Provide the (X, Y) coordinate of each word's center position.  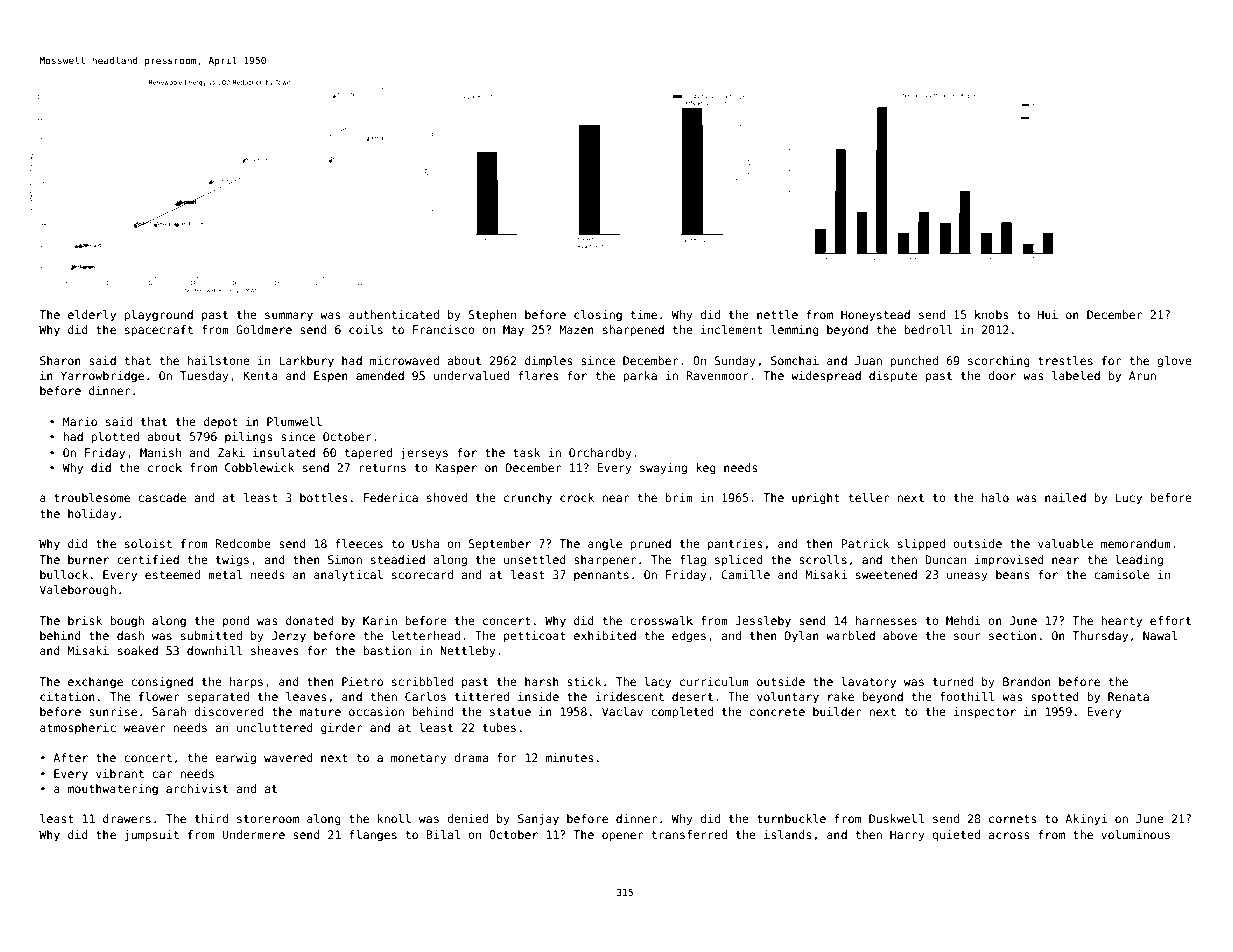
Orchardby (600, 454)
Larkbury (306, 362)
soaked (138, 650)
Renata (1128, 696)
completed (682, 713)
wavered (288, 757)
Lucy (1129, 499)
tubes (499, 727)
